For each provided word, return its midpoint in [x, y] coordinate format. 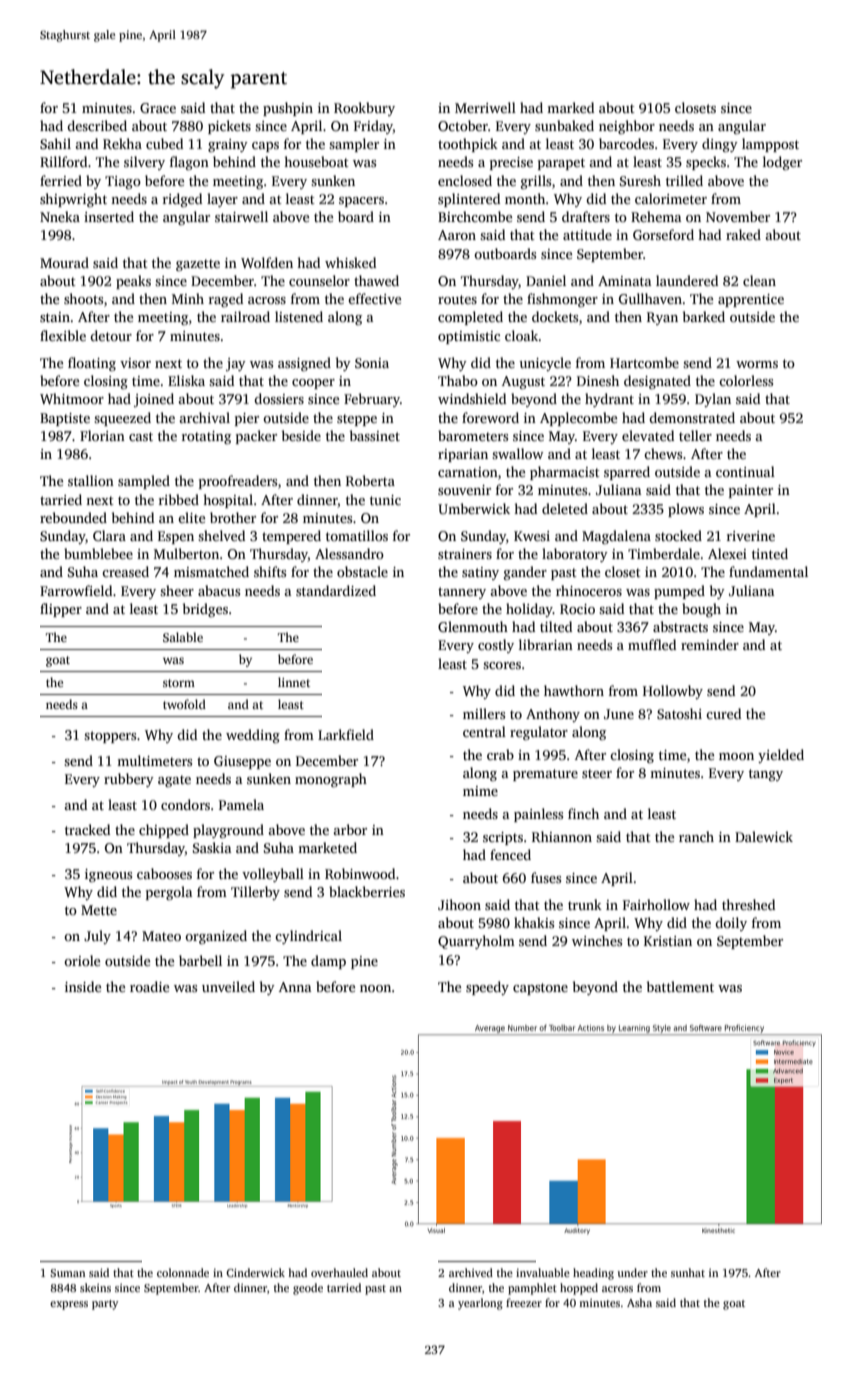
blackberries [367, 891]
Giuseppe [242, 762]
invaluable [543, 1272]
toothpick [468, 145]
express [69, 1305]
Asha [639, 1302]
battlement [680, 986]
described [97, 125]
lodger [782, 163]
